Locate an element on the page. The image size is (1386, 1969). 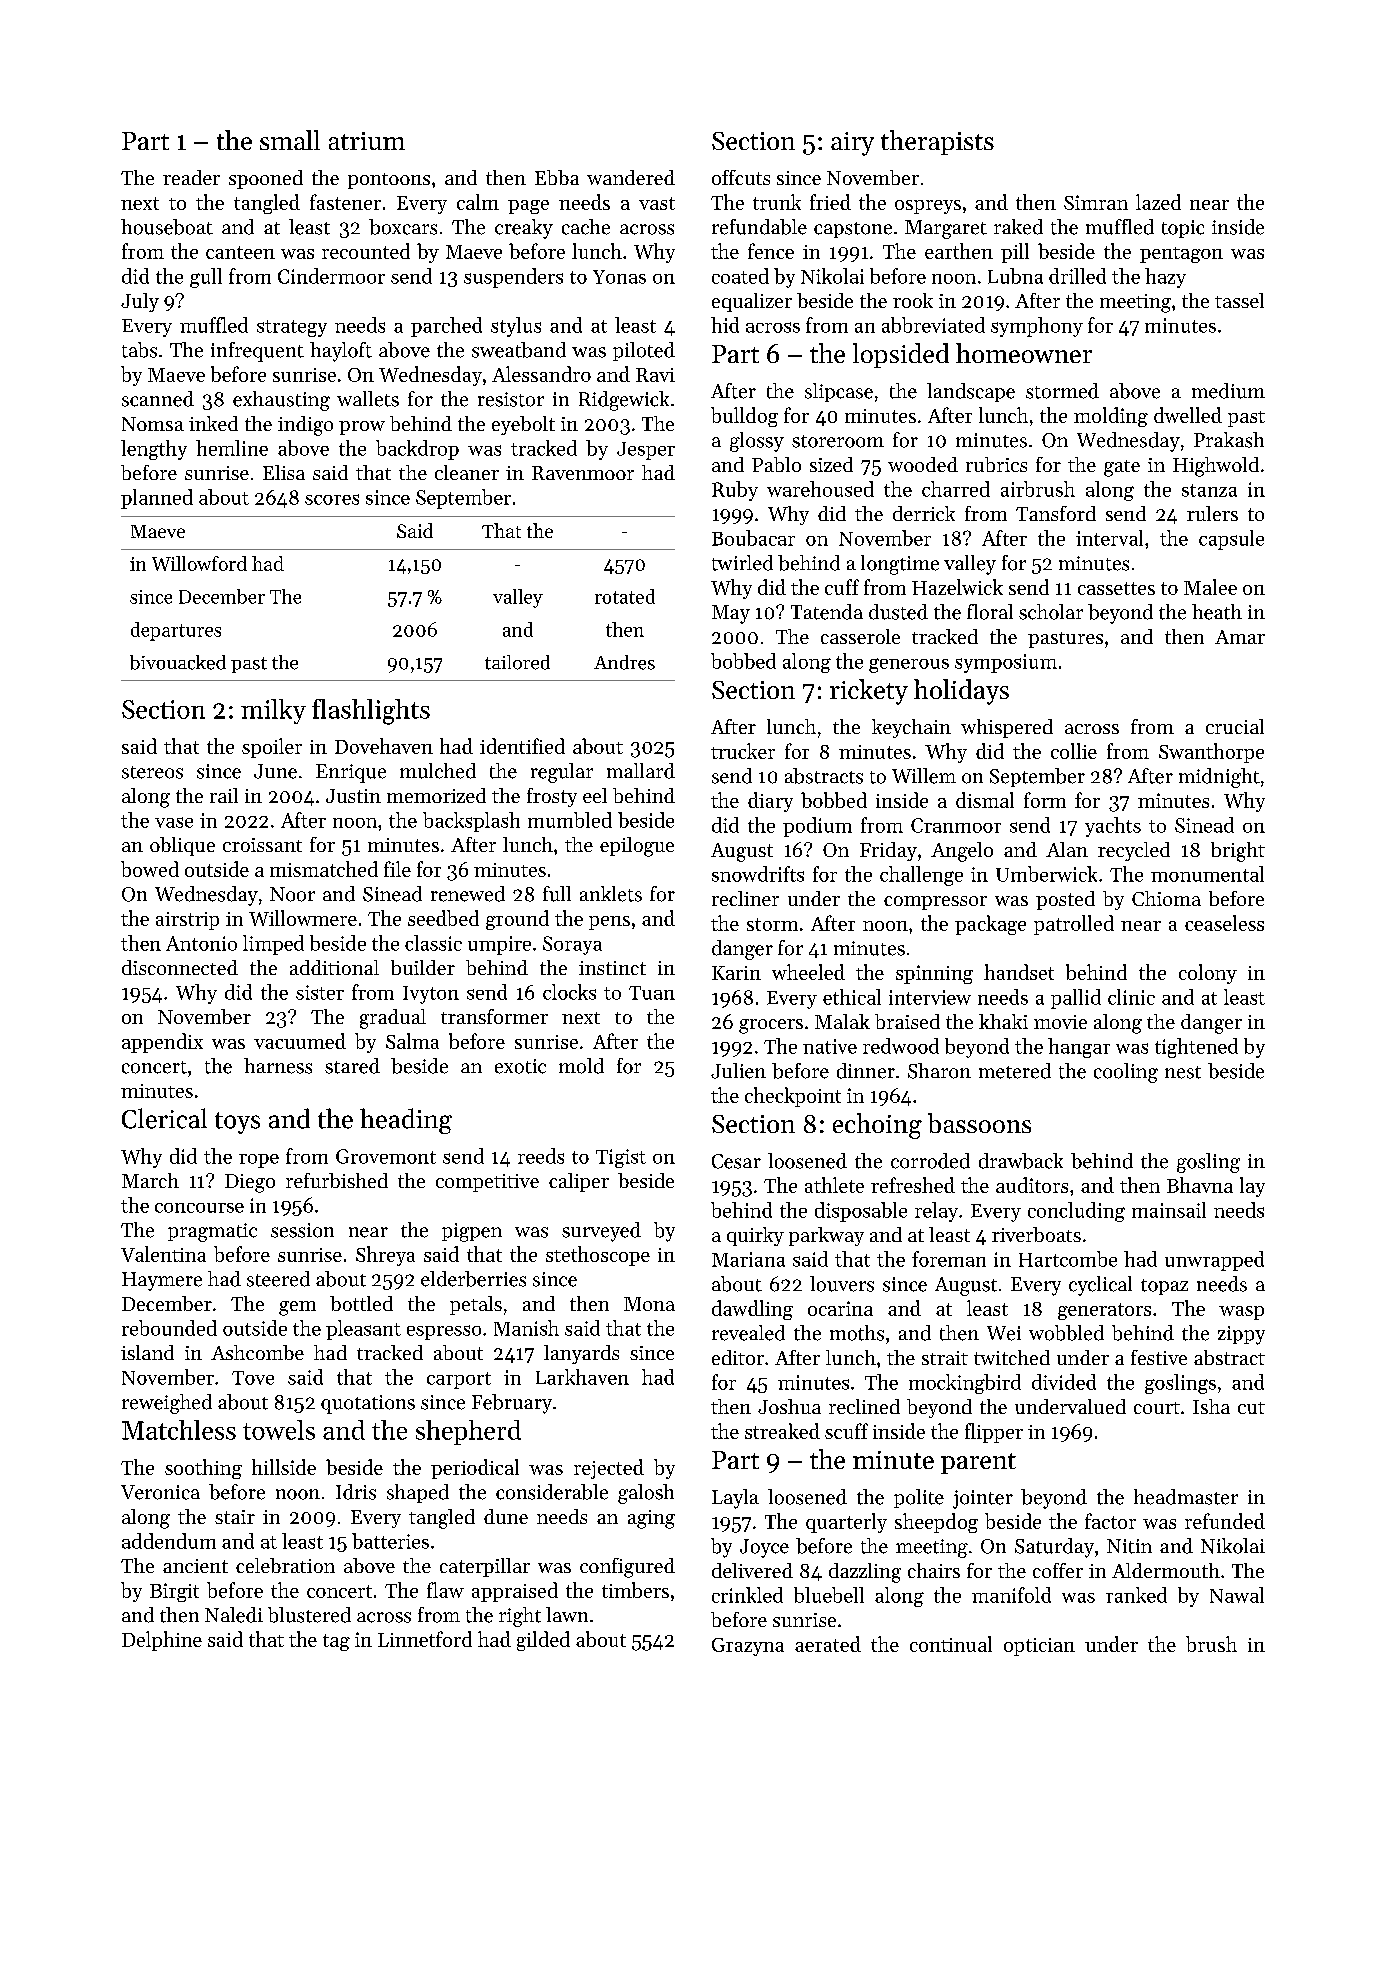
bluebell is located at coordinates (829, 1595).
